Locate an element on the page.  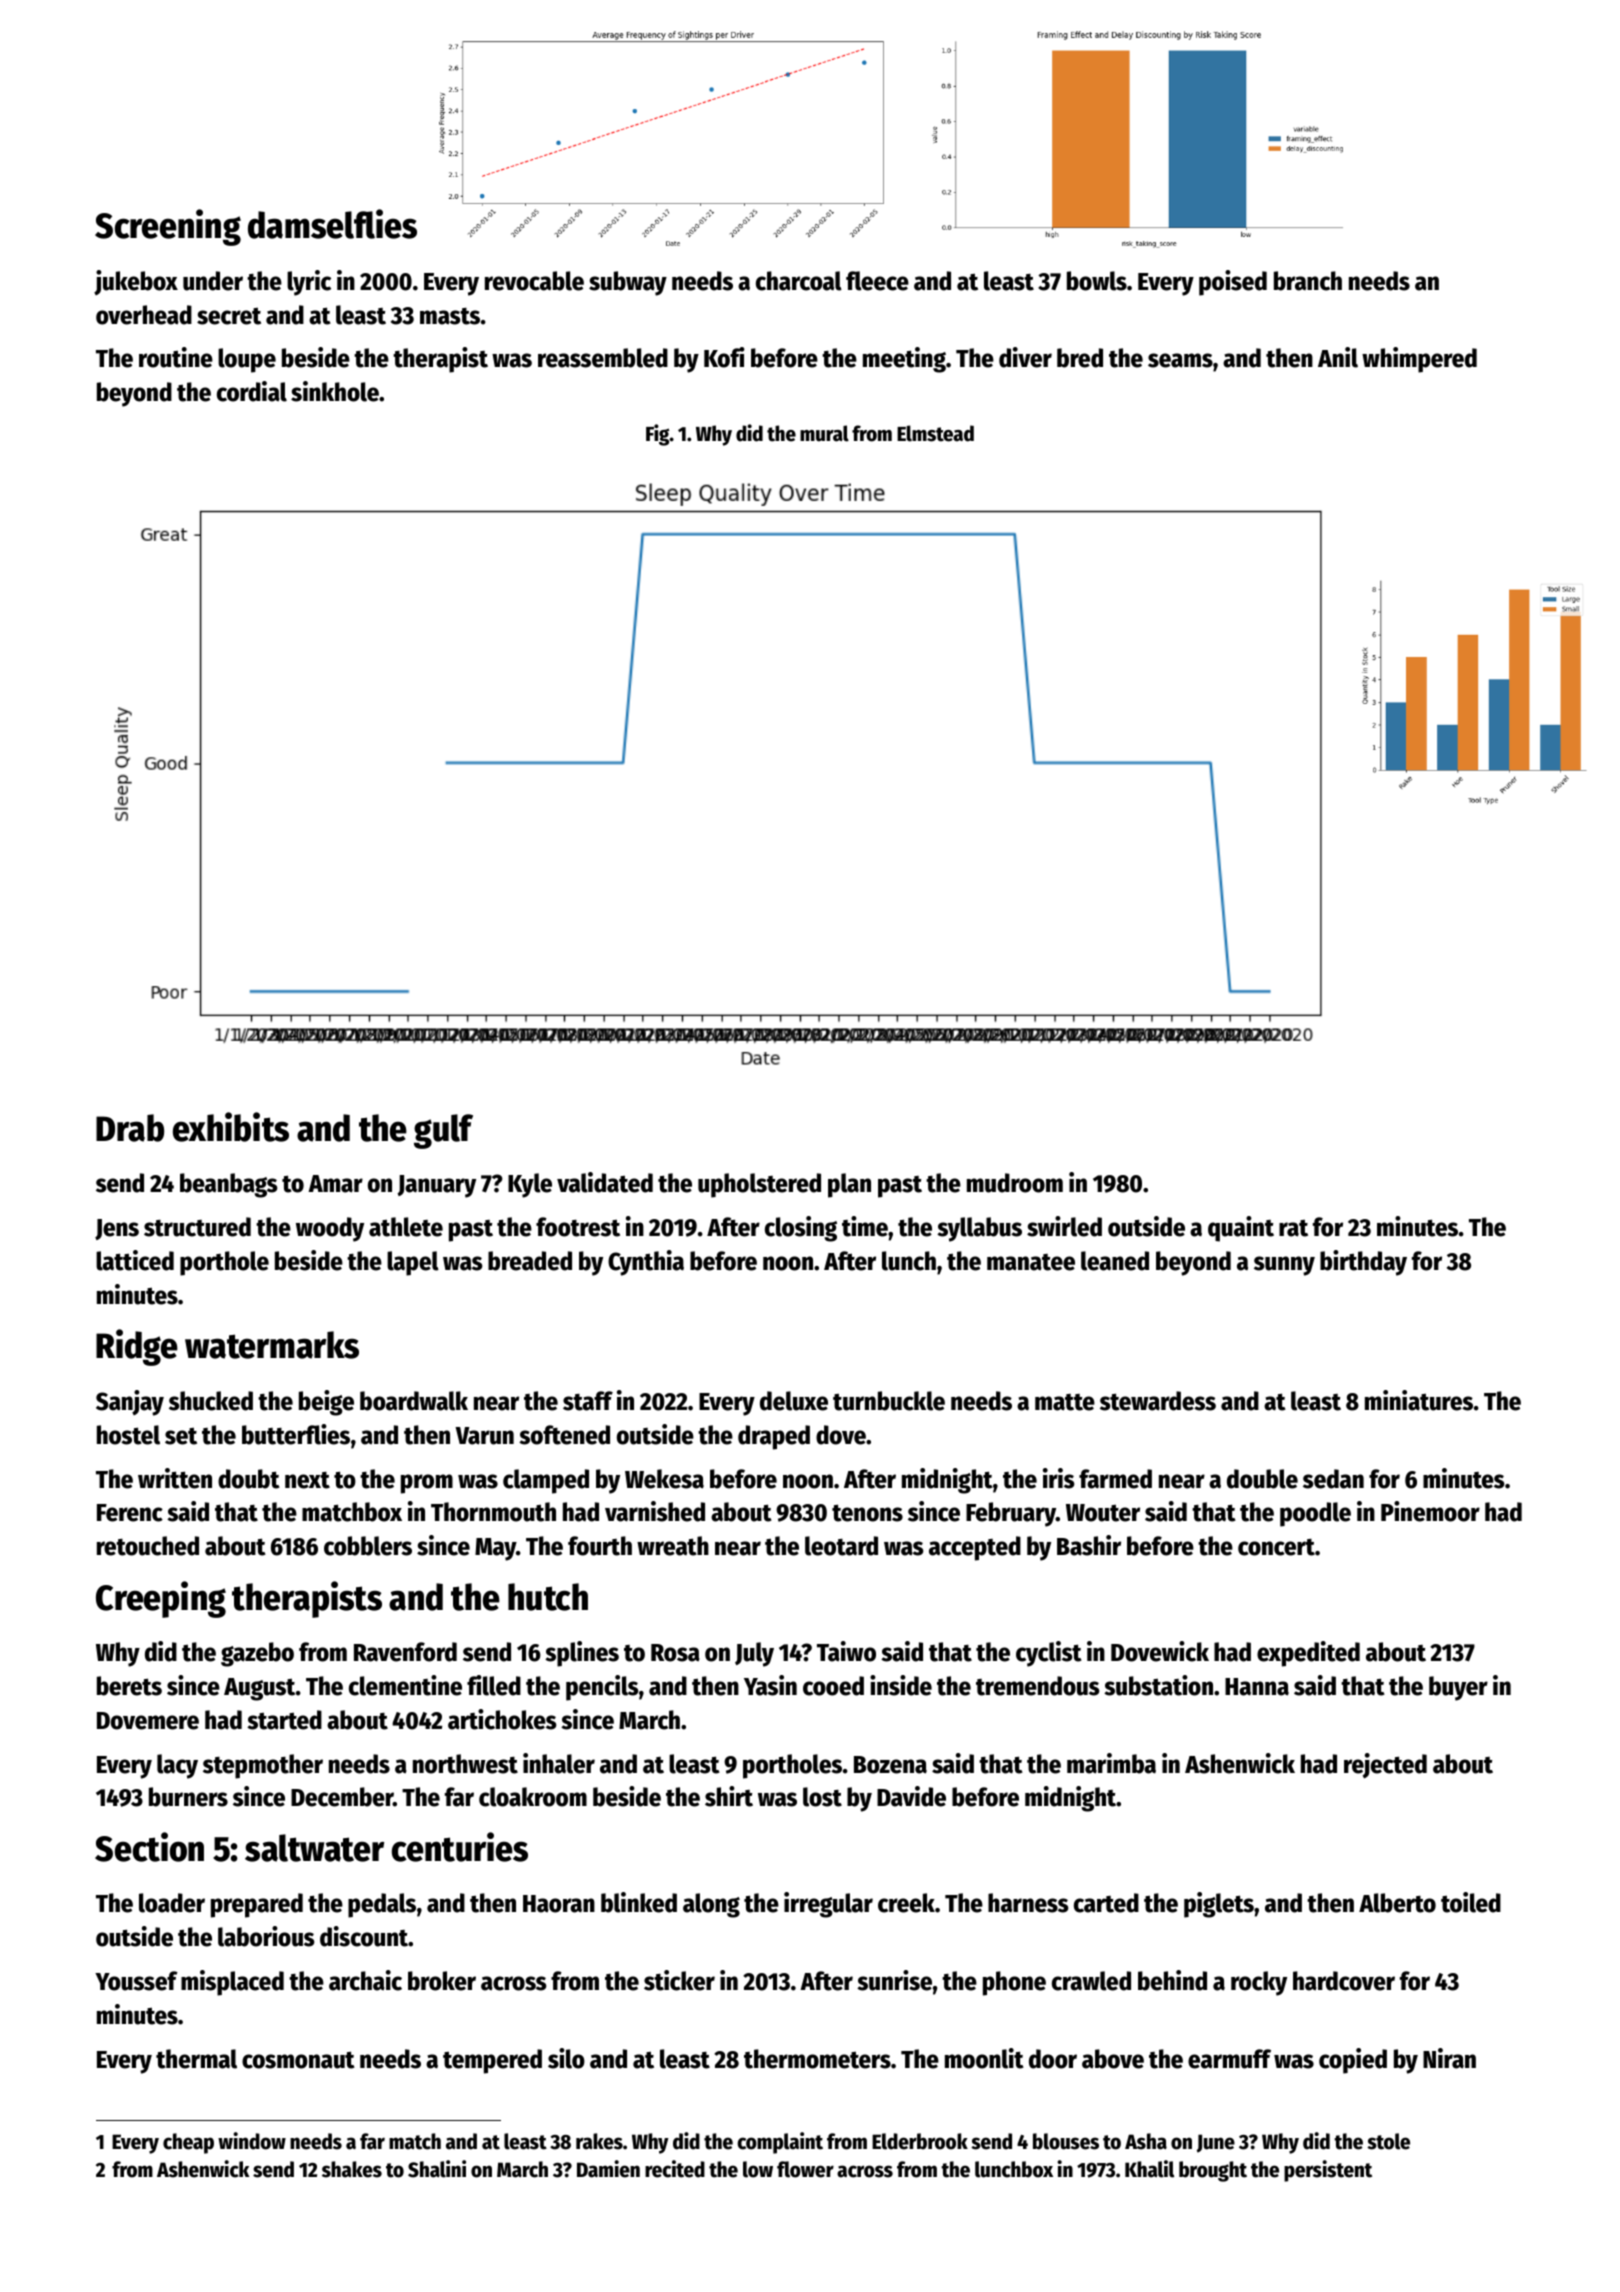
Amar is located at coordinates (335, 1184).
